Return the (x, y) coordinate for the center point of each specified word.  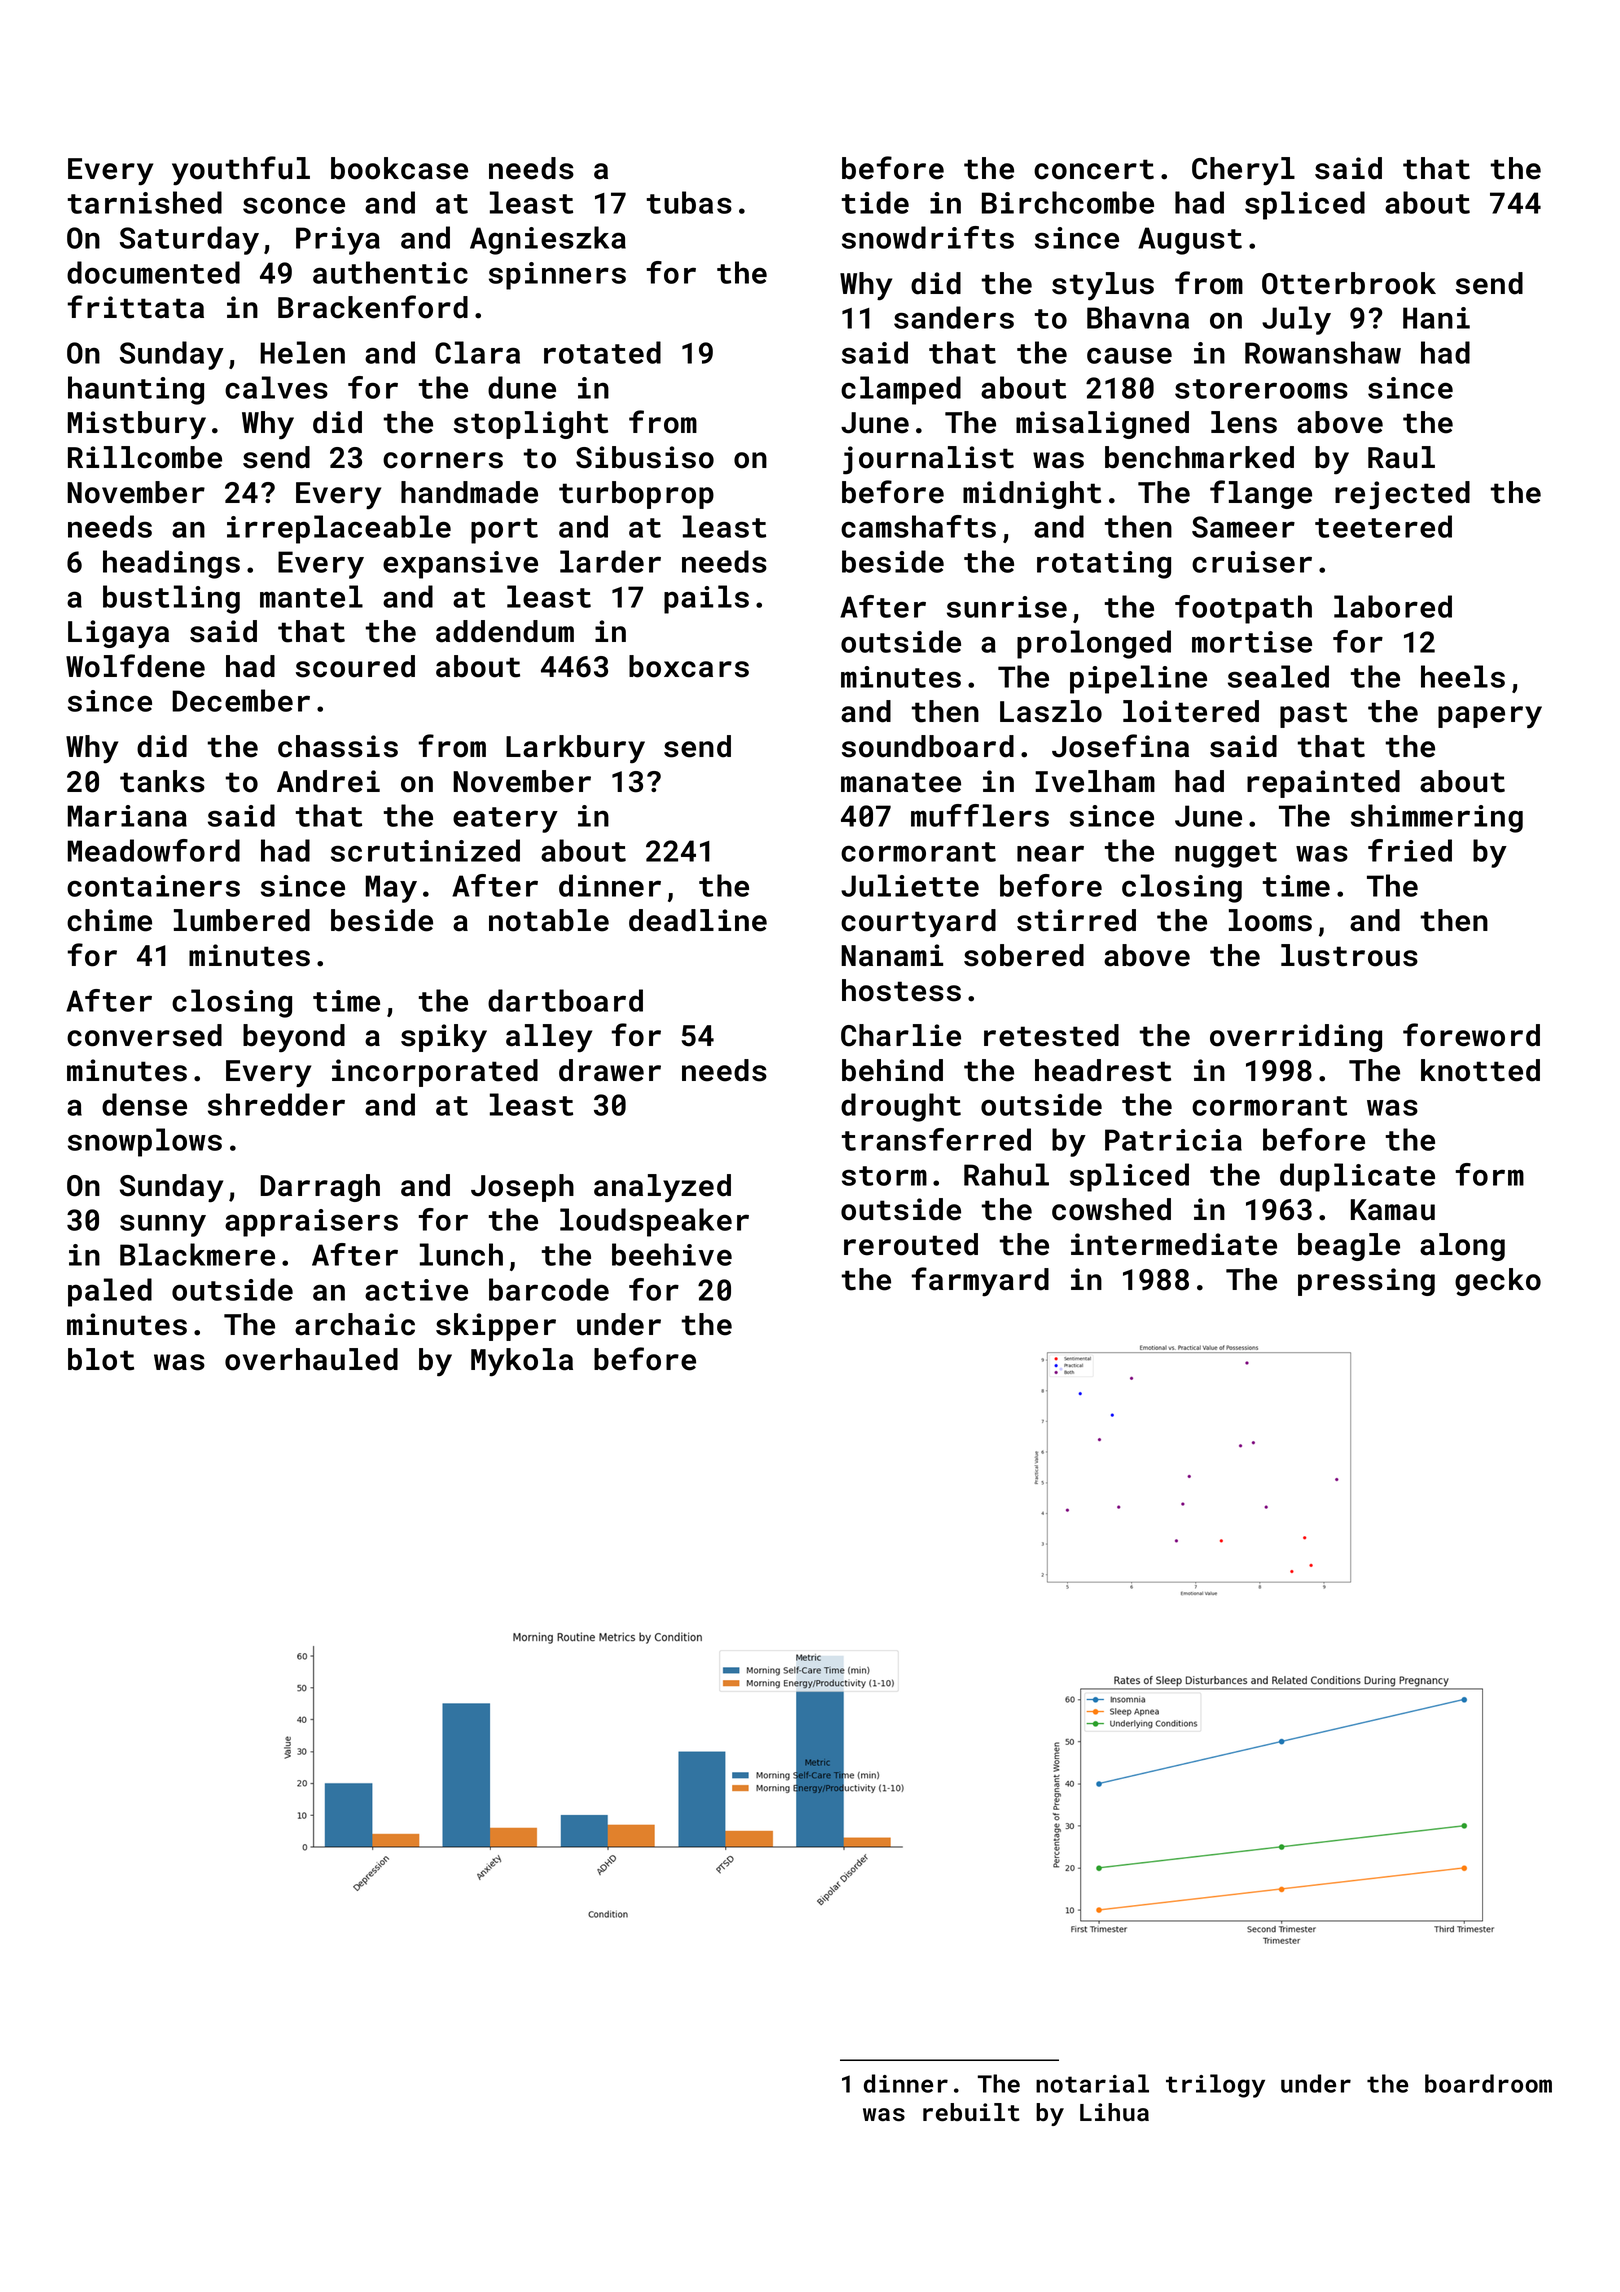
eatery (505, 820)
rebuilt (971, 2112)
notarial (1092, 2083)
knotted (1480, 1070)
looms (1270, 920)
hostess (901, 990)
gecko (1498, 1282)
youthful (241, 171)
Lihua (1114, 2112)
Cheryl (1243, 171)
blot (101, 1359)
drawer (610, 1070)
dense (144, 1104)
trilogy (1215, 2086)
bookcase (399, 168)
